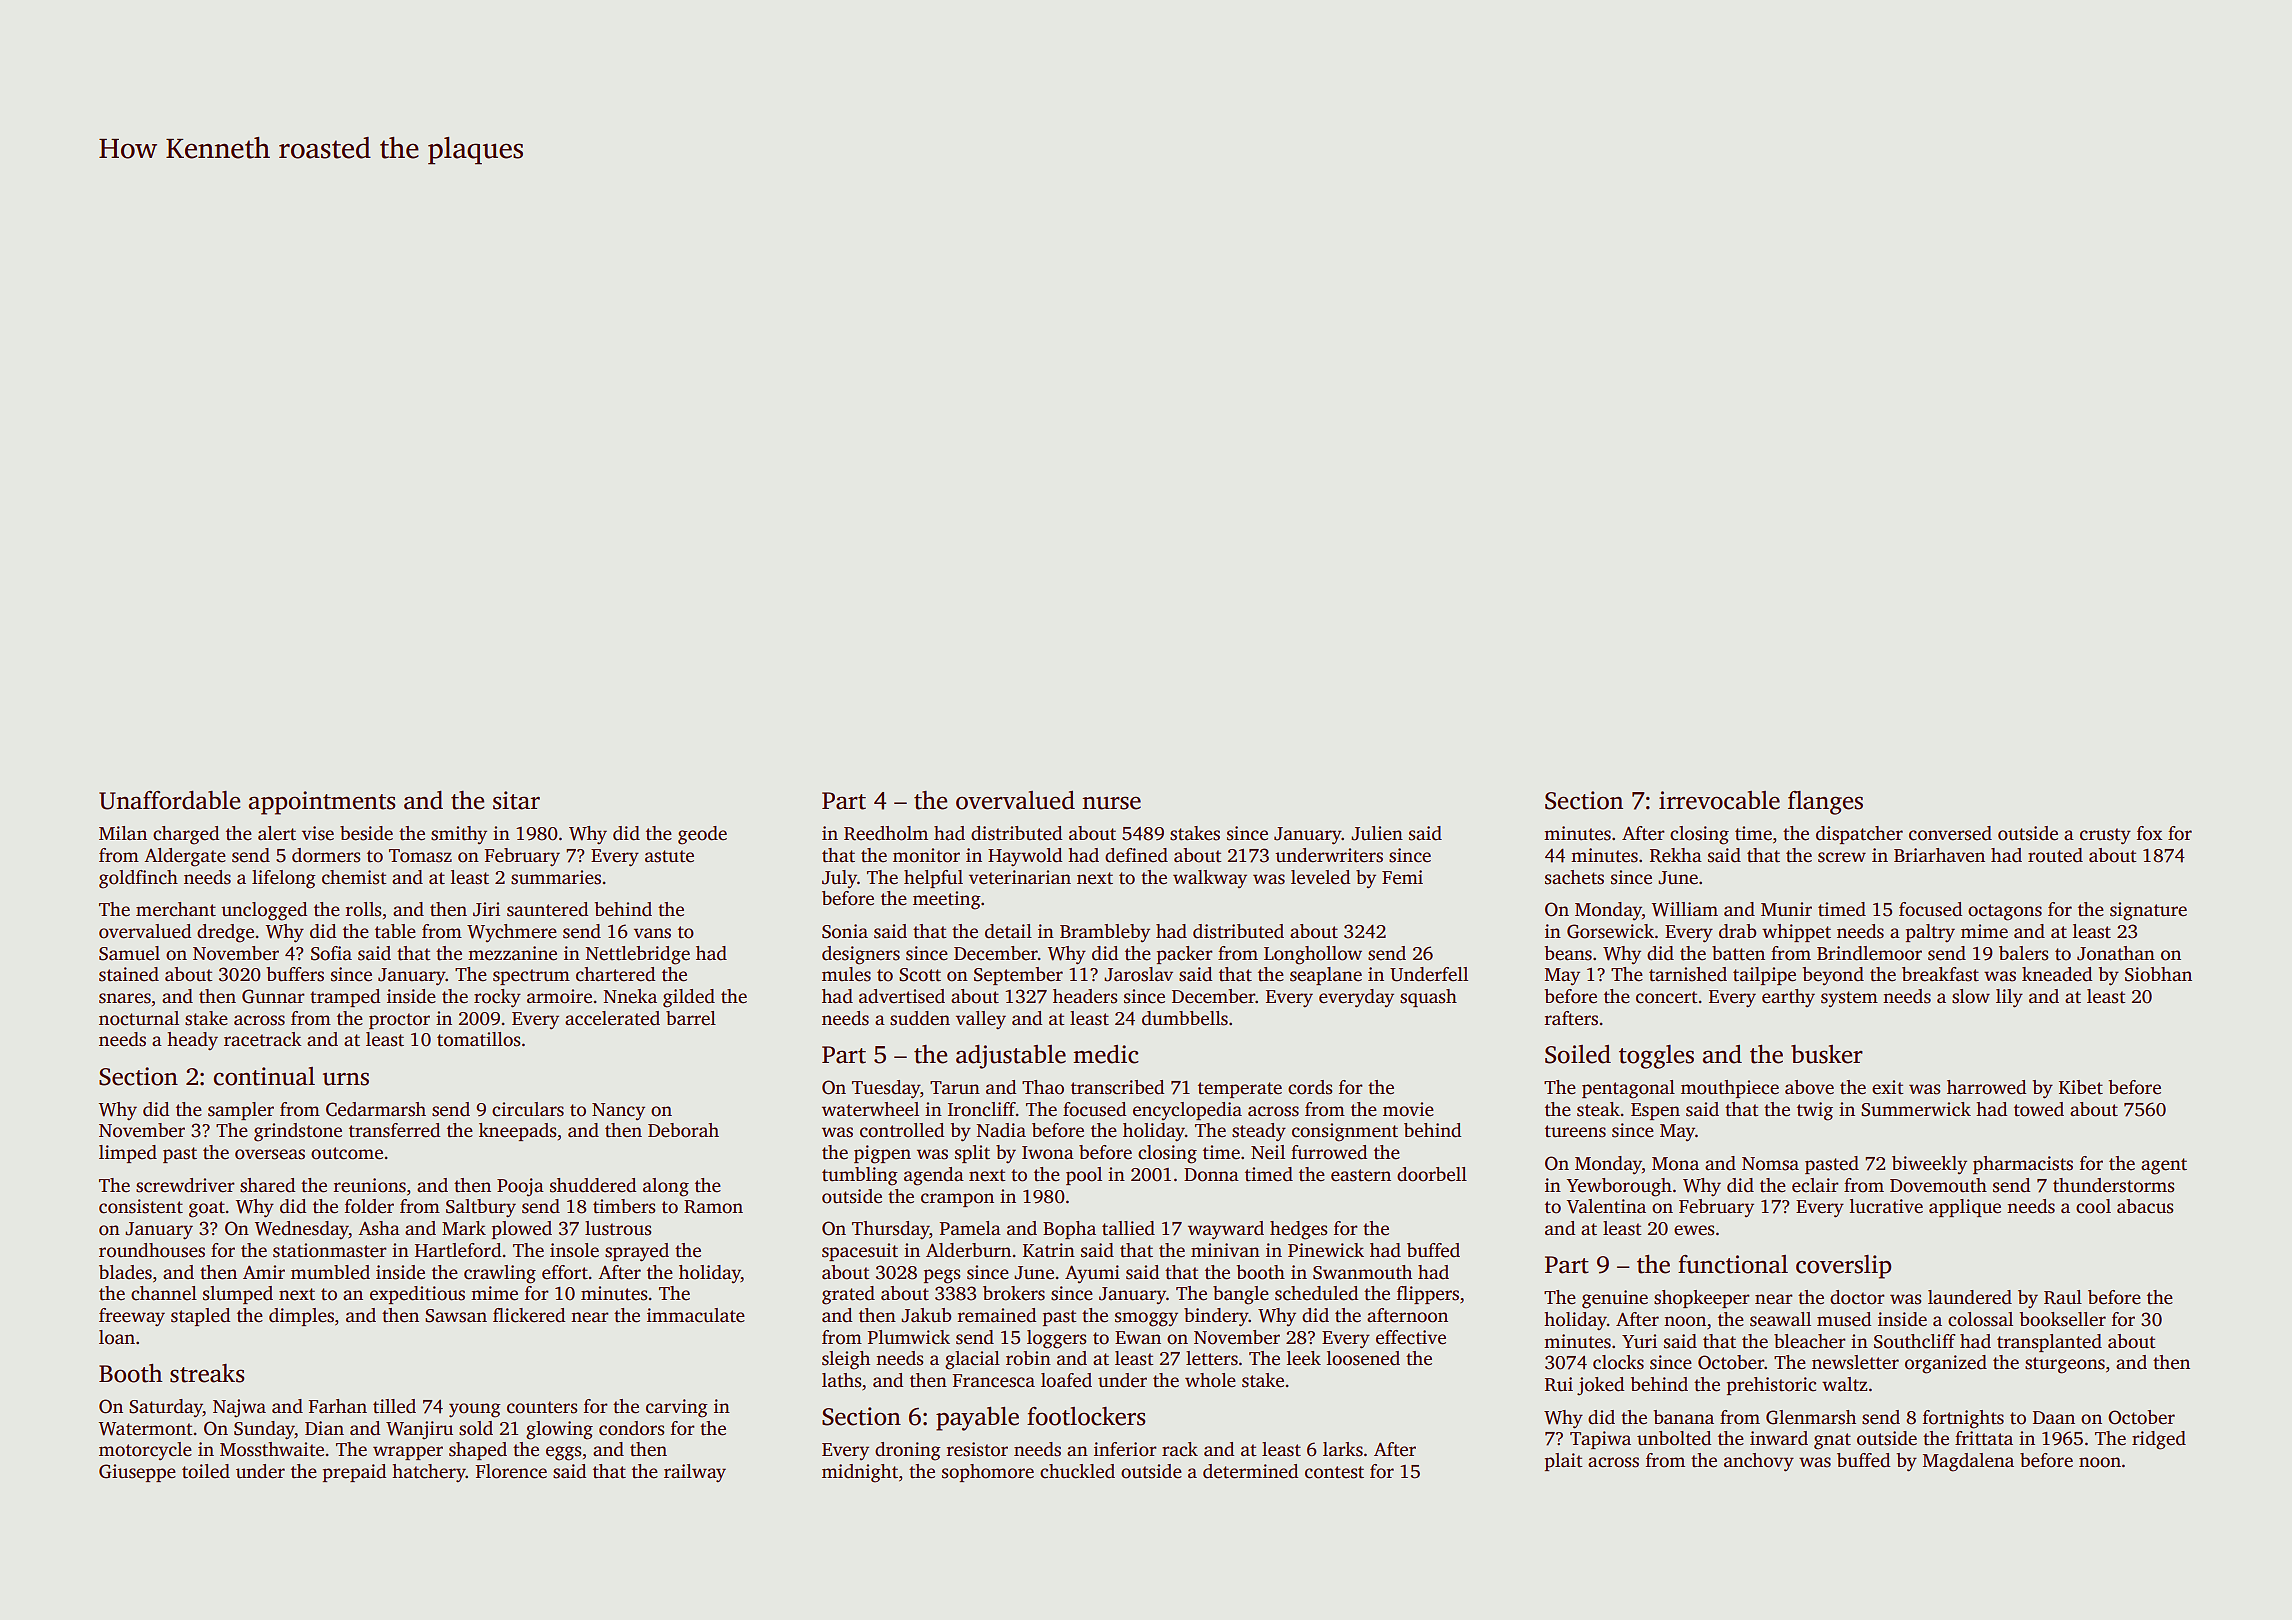 The width and height of the screenshot is (2292, 1620). What do you see at coordinates (166, 1408) in the screenshot?
I see `Saturday` at bounding box center [166, 1408].
